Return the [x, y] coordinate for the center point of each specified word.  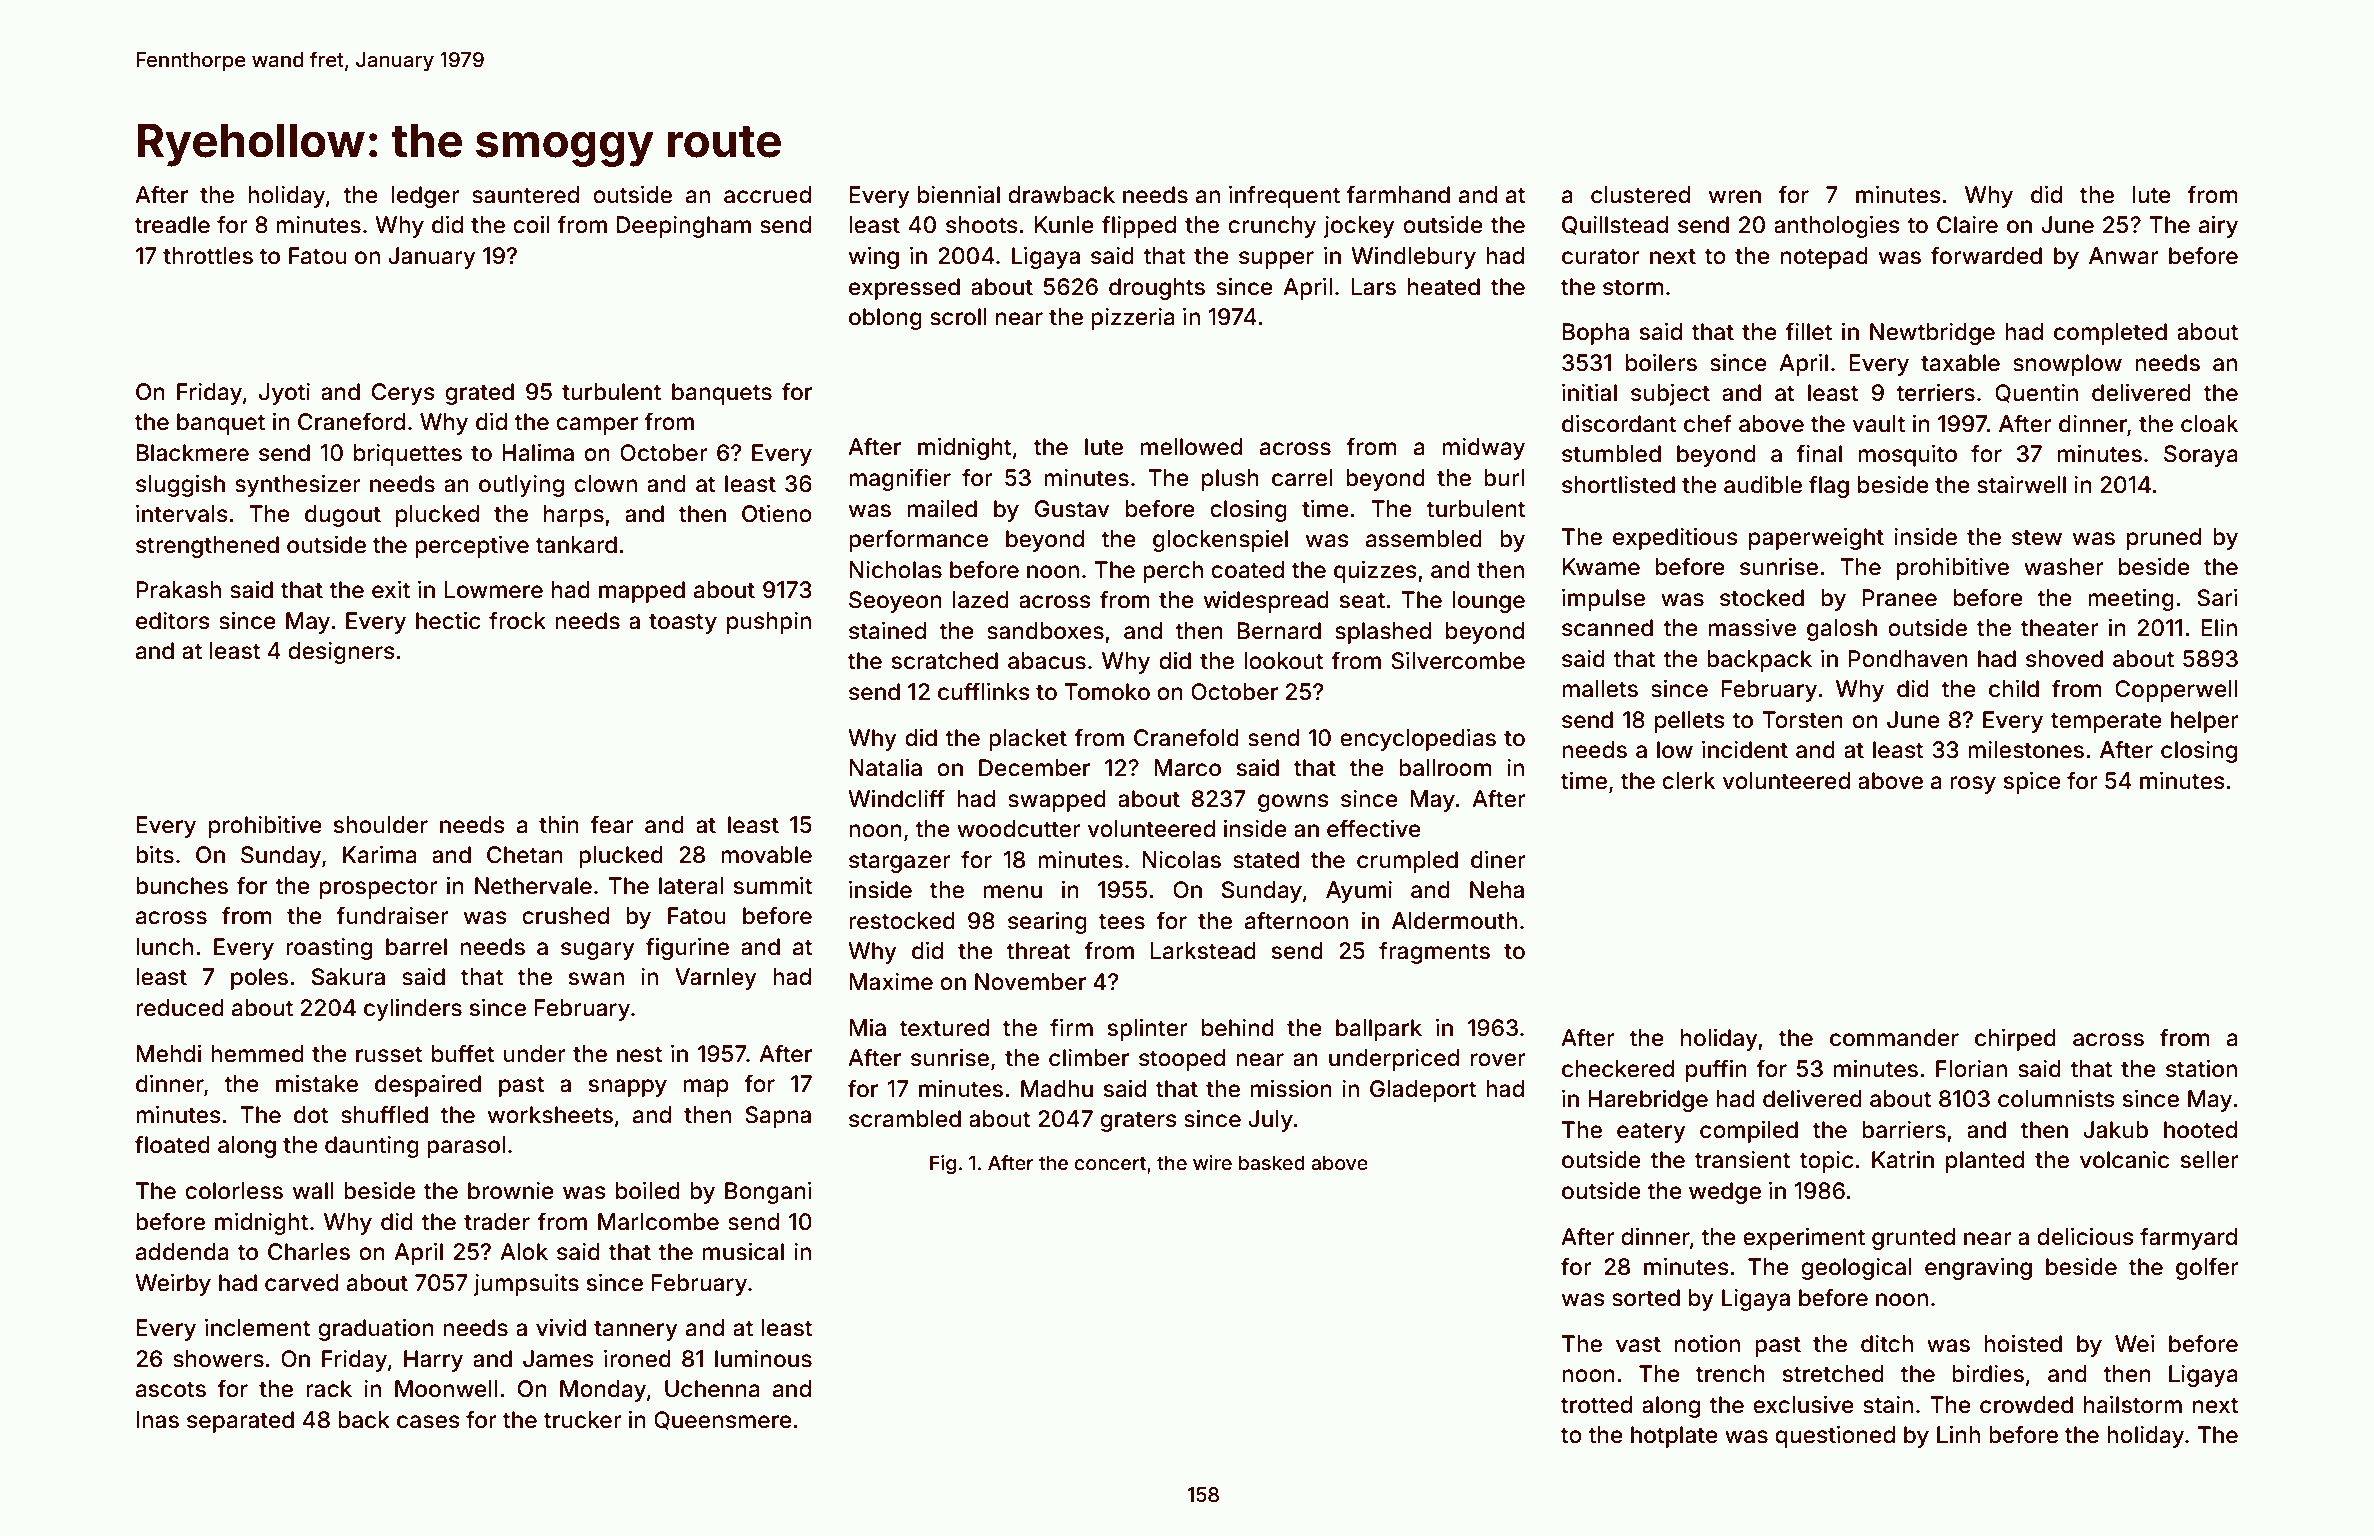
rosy [1973, 785]
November [1030, 982]
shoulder [381, 825]
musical [743, 1252]
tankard [576, 545]
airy [2218, 227]
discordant [1619, 424]
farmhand [1398, 194]
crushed [565, 916]
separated [240, 1422]
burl [1504, 478]
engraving [1978, 1269]
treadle [172, 225]
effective [1374, 828]
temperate [2106, 722]
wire [1212, 1162]
